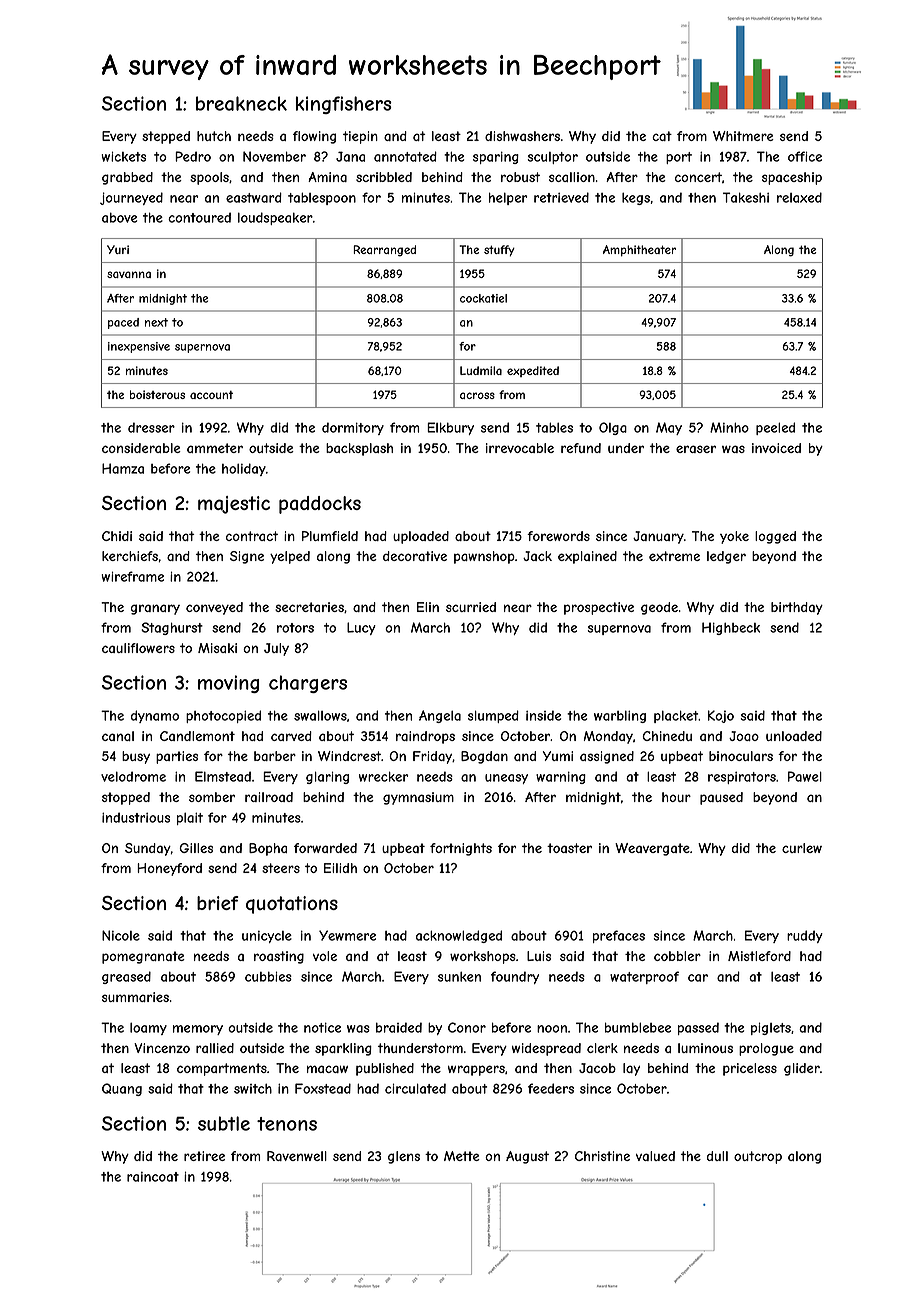  I want to click on Misaki, so click(217, 648).
